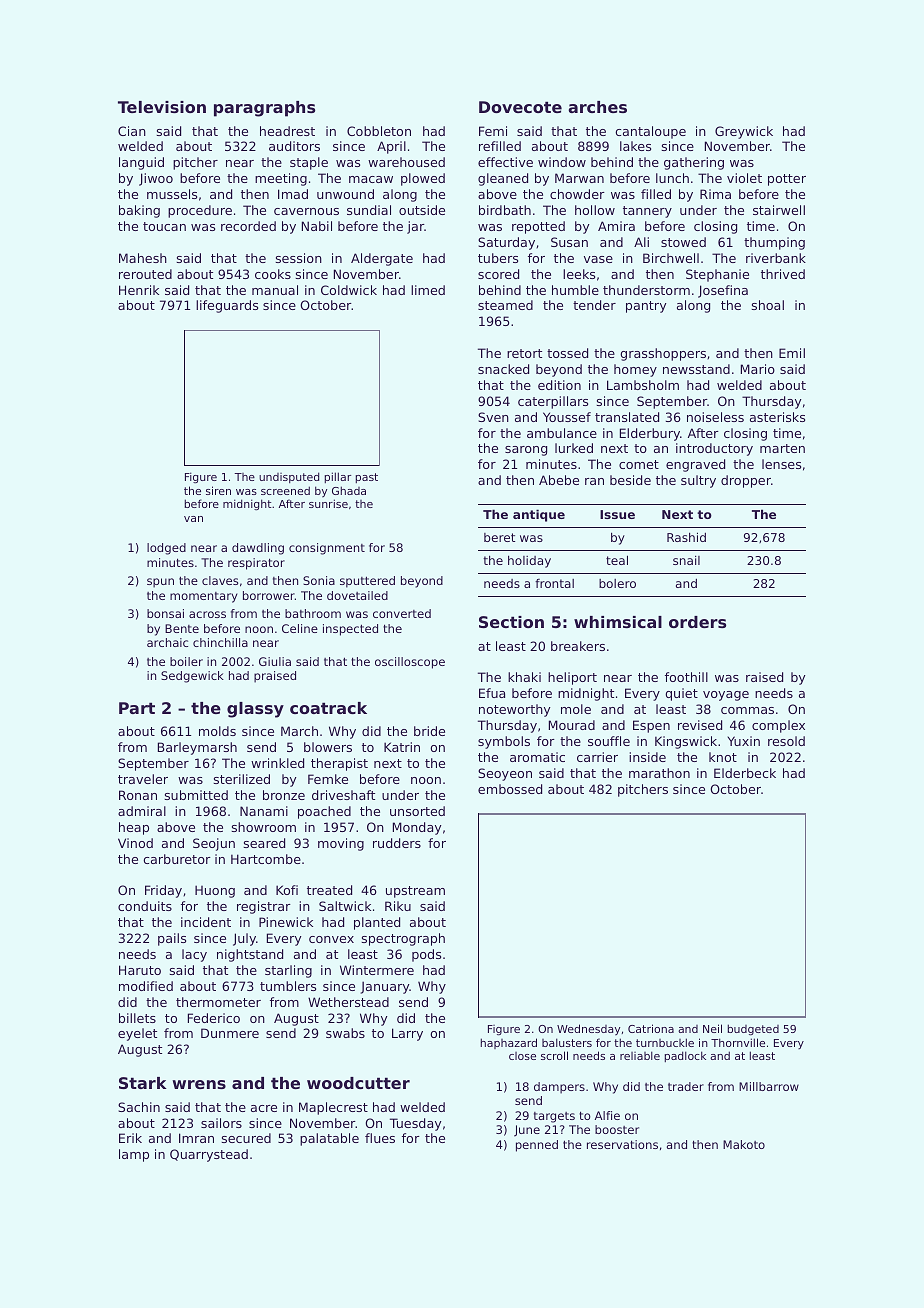 This screenshot has height=1308, width=924. What do you see at coordinates (397, 843) in the screenshot?
I see `rudders` at bounding box center [397, 843].
